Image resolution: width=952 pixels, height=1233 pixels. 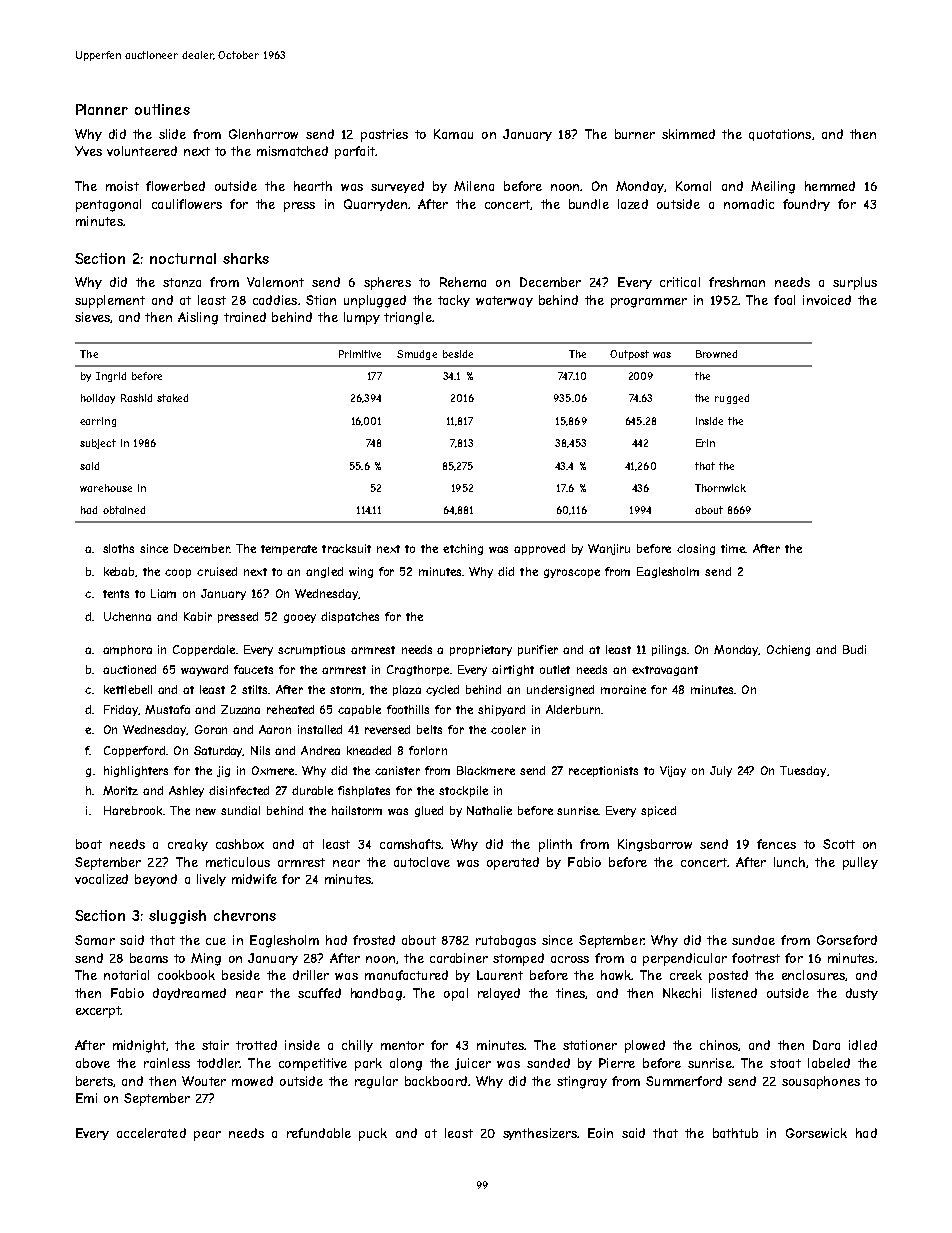 I want to click on critical, so click(x=680, y=282).
